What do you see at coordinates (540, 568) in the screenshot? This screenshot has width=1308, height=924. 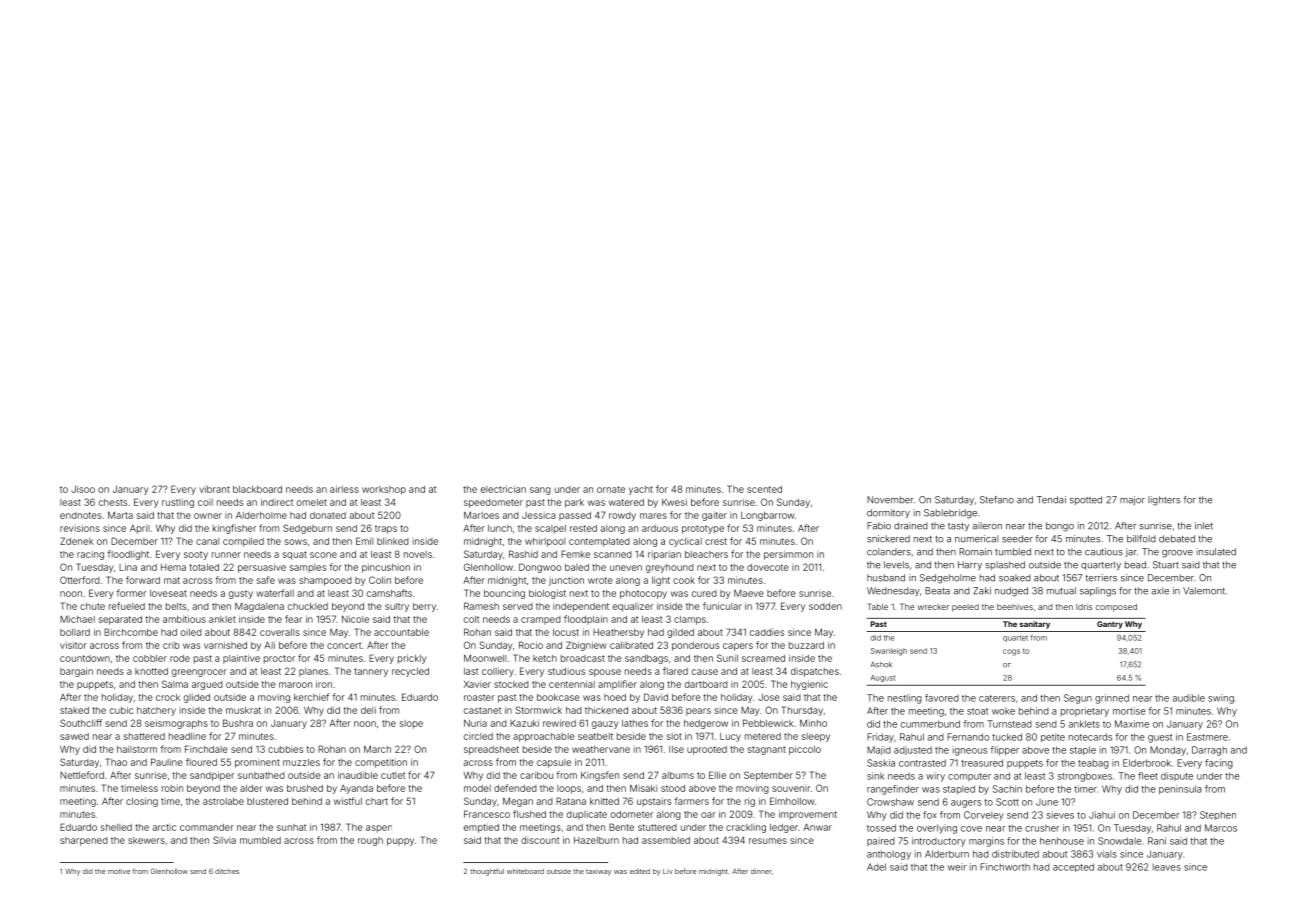 I see `Dongwoo` at bounding box center [540, 568].
